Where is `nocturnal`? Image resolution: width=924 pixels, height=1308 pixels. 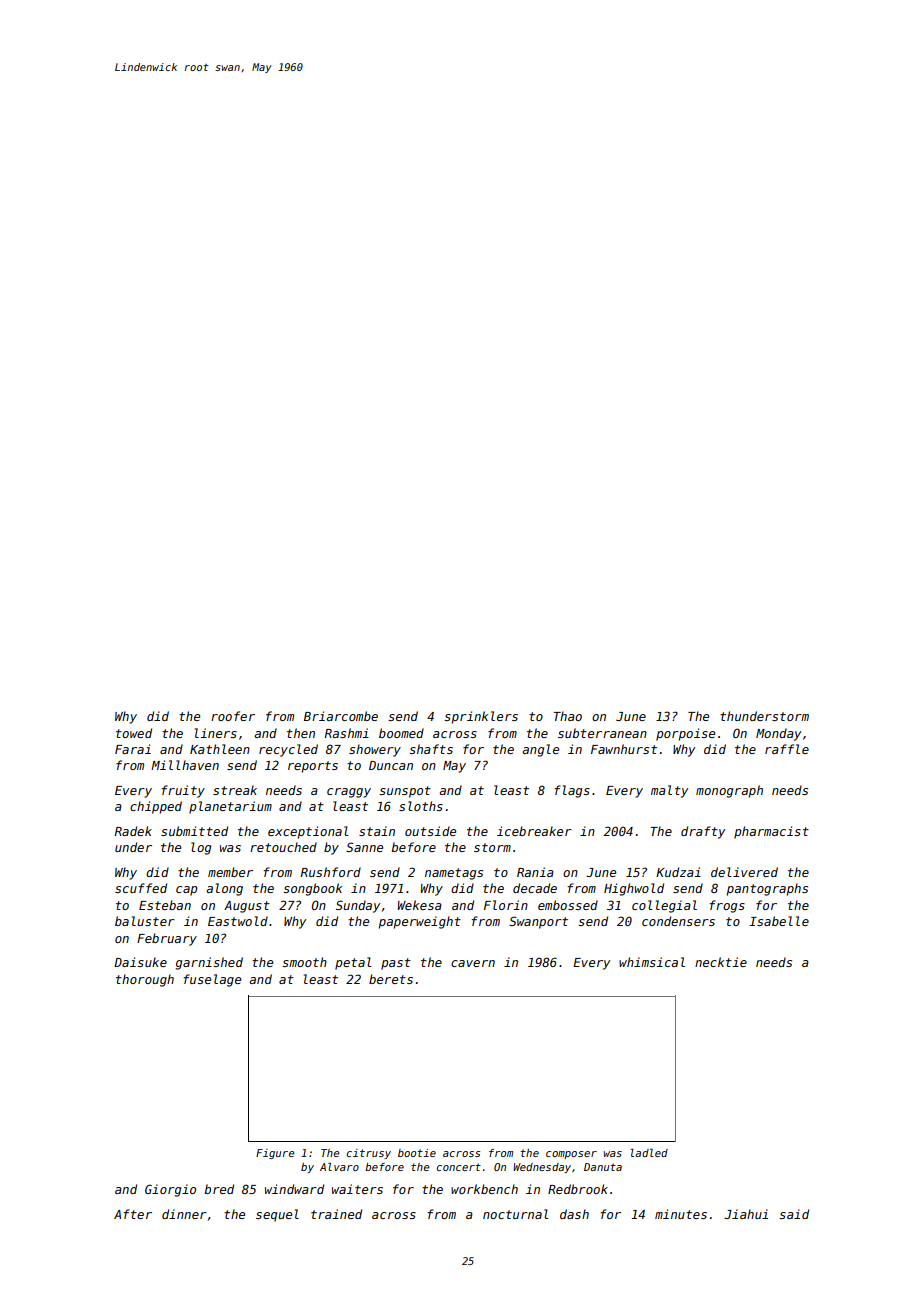
nocturnal is located at coordinates (515, 1214).
